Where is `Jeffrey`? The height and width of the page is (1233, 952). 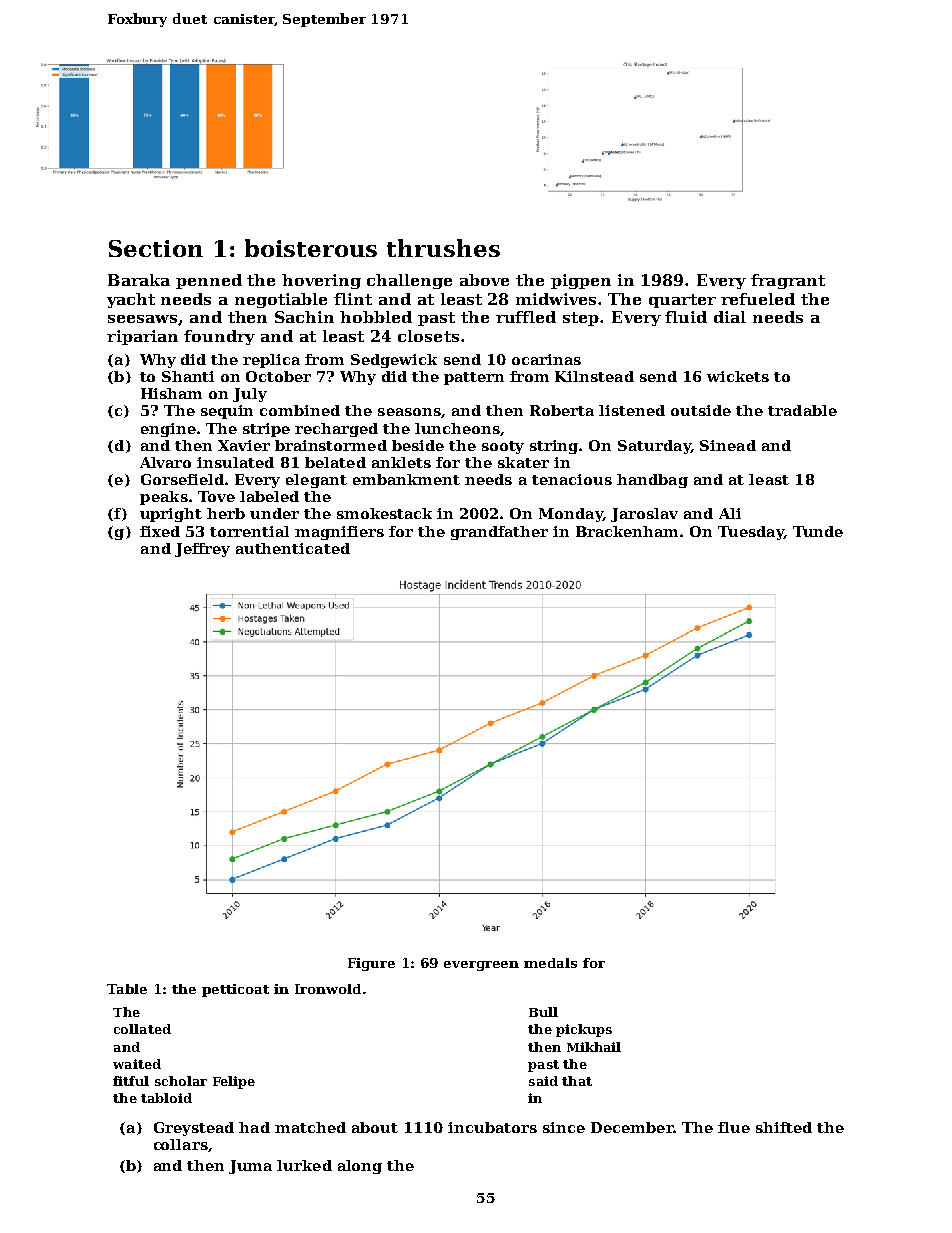 Jeffrey is located at coordinates (202, 550).
